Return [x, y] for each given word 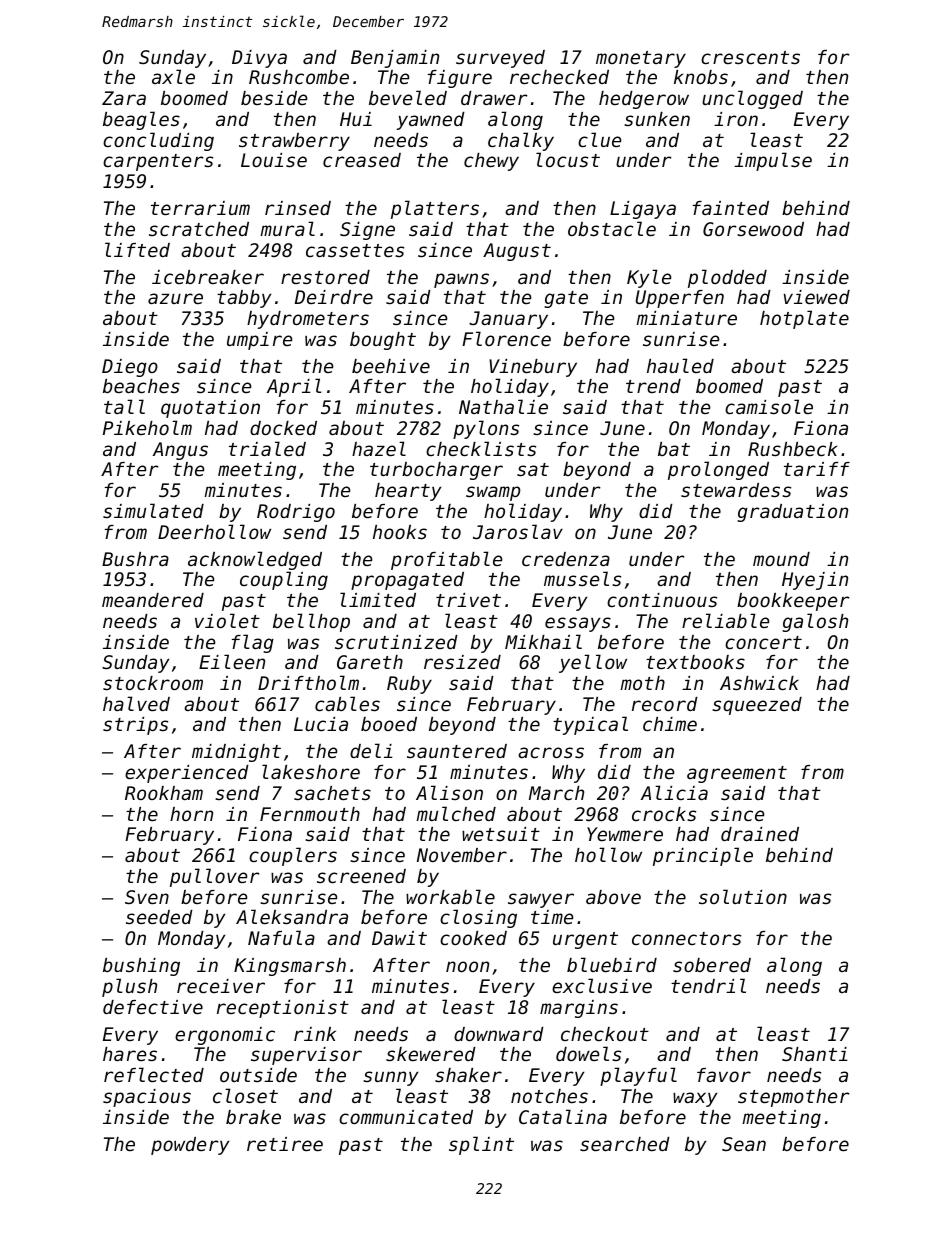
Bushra [135, 559]
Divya [259, 59]
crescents [750, 57]
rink [315, 1034]
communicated [406, 1117]
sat [533, 469]
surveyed [500, 59]
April [294, 387]
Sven [147, 897]
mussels [582, 578]
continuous [662, 600]
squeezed [757, 706]
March [556, 793]
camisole [769, 406]
